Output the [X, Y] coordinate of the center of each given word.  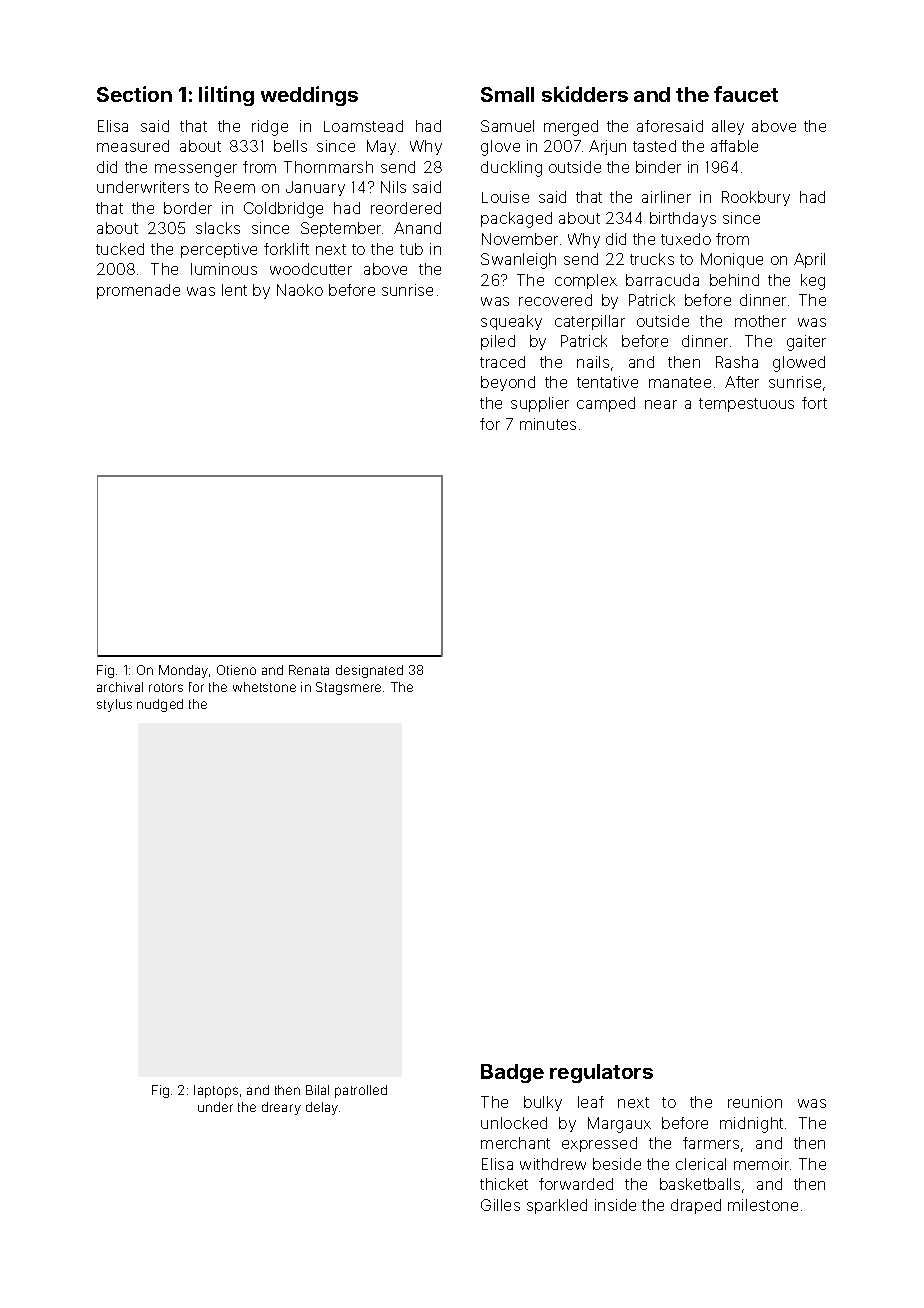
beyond [508, 383]
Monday [183, 671]
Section [134, 94]
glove [500, 148]
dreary [281, 1108]
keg [813, 282]
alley [728, 127]
